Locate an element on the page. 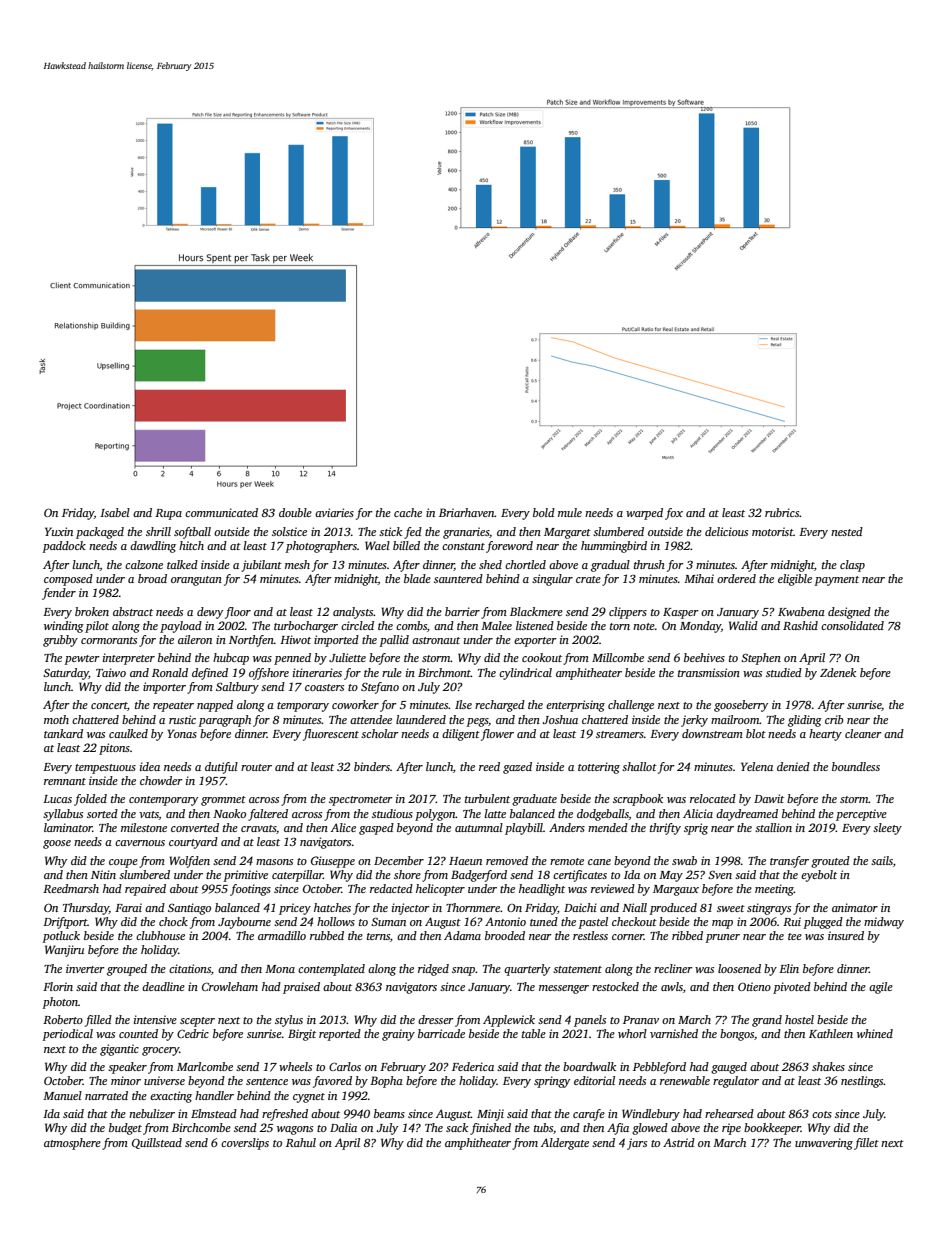 The height and width of the document is (1233, 952). Yelena is located at coordinates (757, 766).
